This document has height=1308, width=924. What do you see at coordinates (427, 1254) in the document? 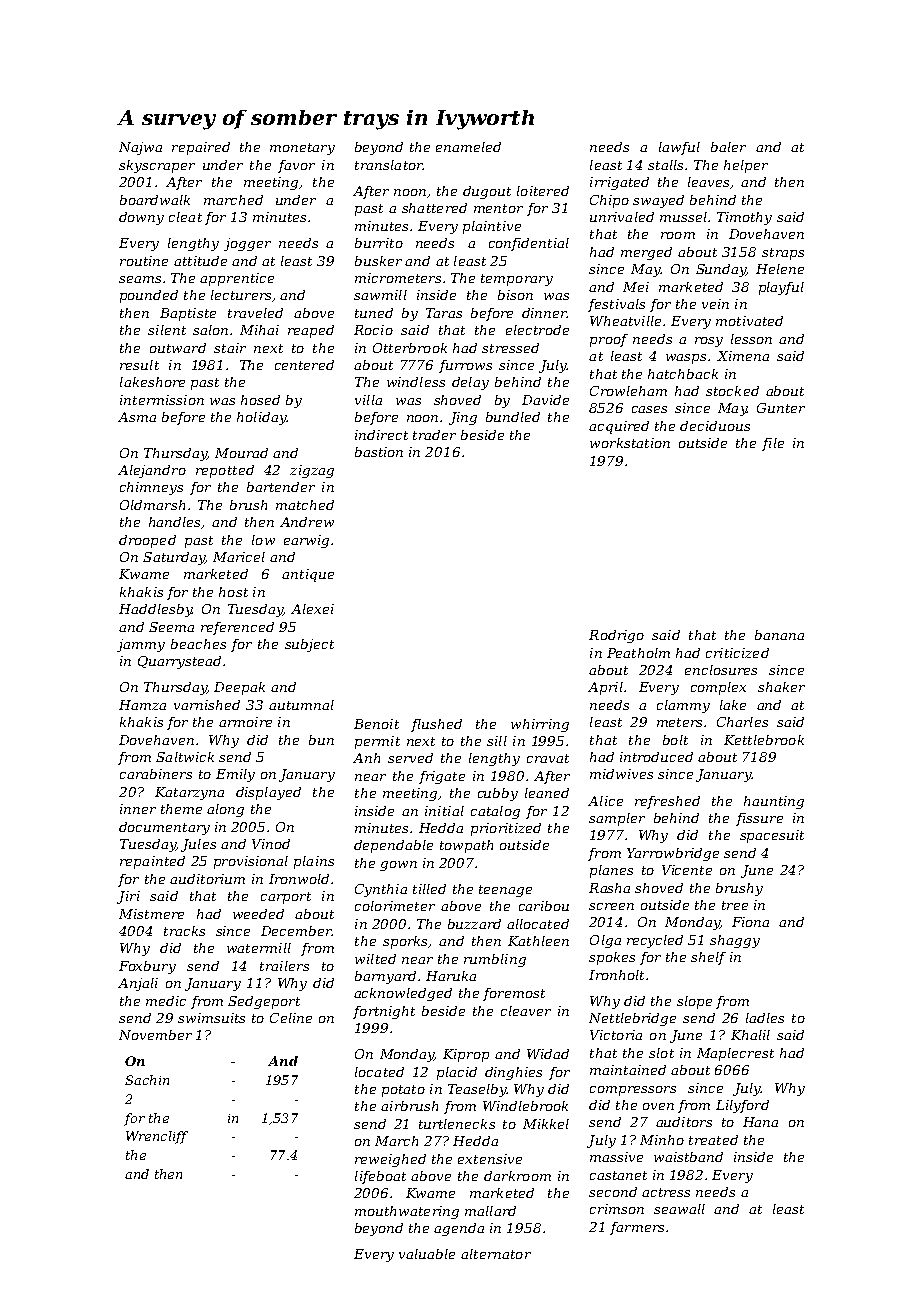
I see `valuable` at bounding box center [427, 1254].
